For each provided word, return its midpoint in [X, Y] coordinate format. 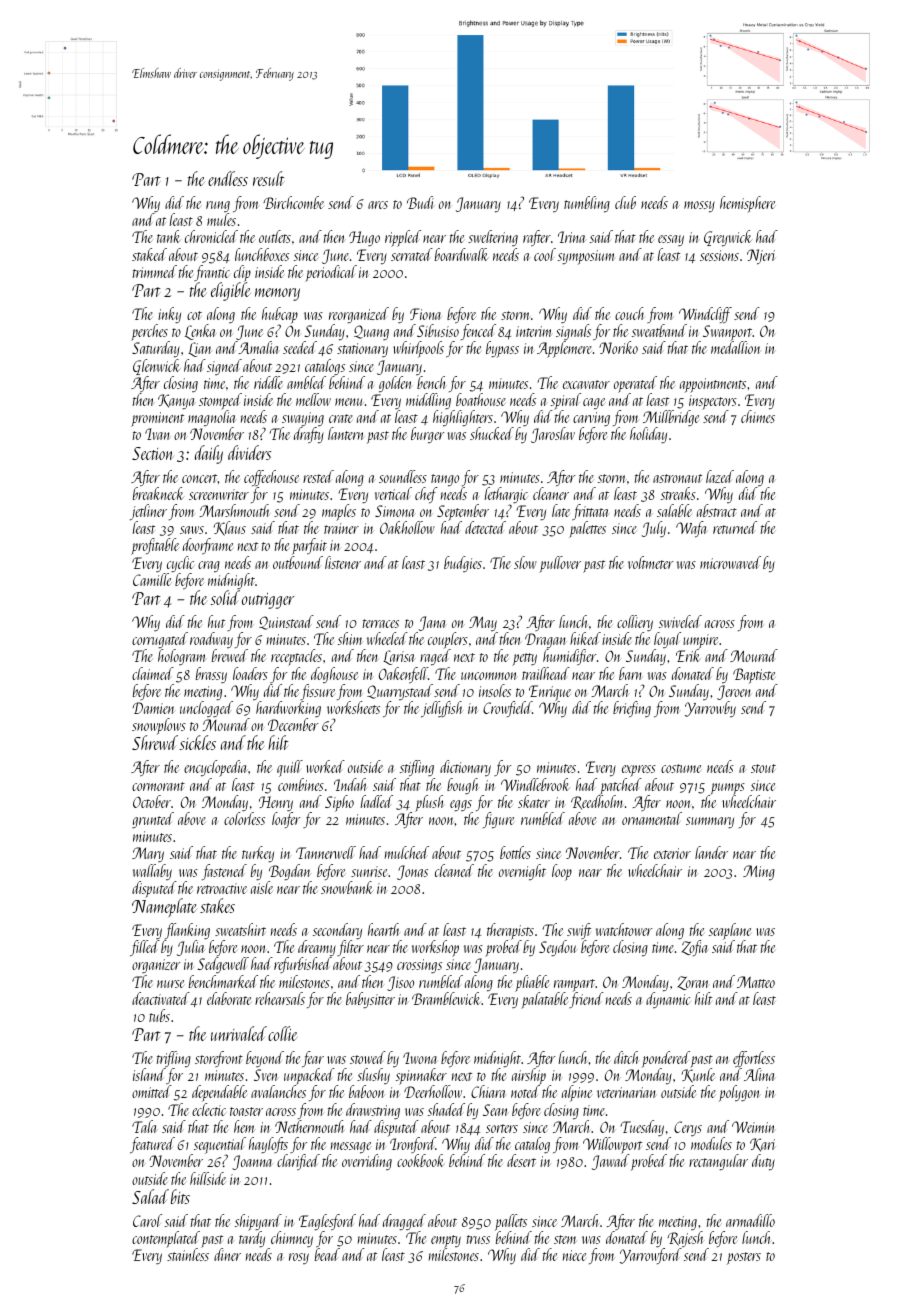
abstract [717, 510]
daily [209, 454]
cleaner [551, 493]
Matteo [756, 982]
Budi [421, 202]
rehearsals [280, 998]
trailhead [546, 673]
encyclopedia [215, 768]
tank [168, 236]
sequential [218, 1146]
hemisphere [747, 204]
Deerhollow [433, 1092]
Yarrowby [710, 709]
